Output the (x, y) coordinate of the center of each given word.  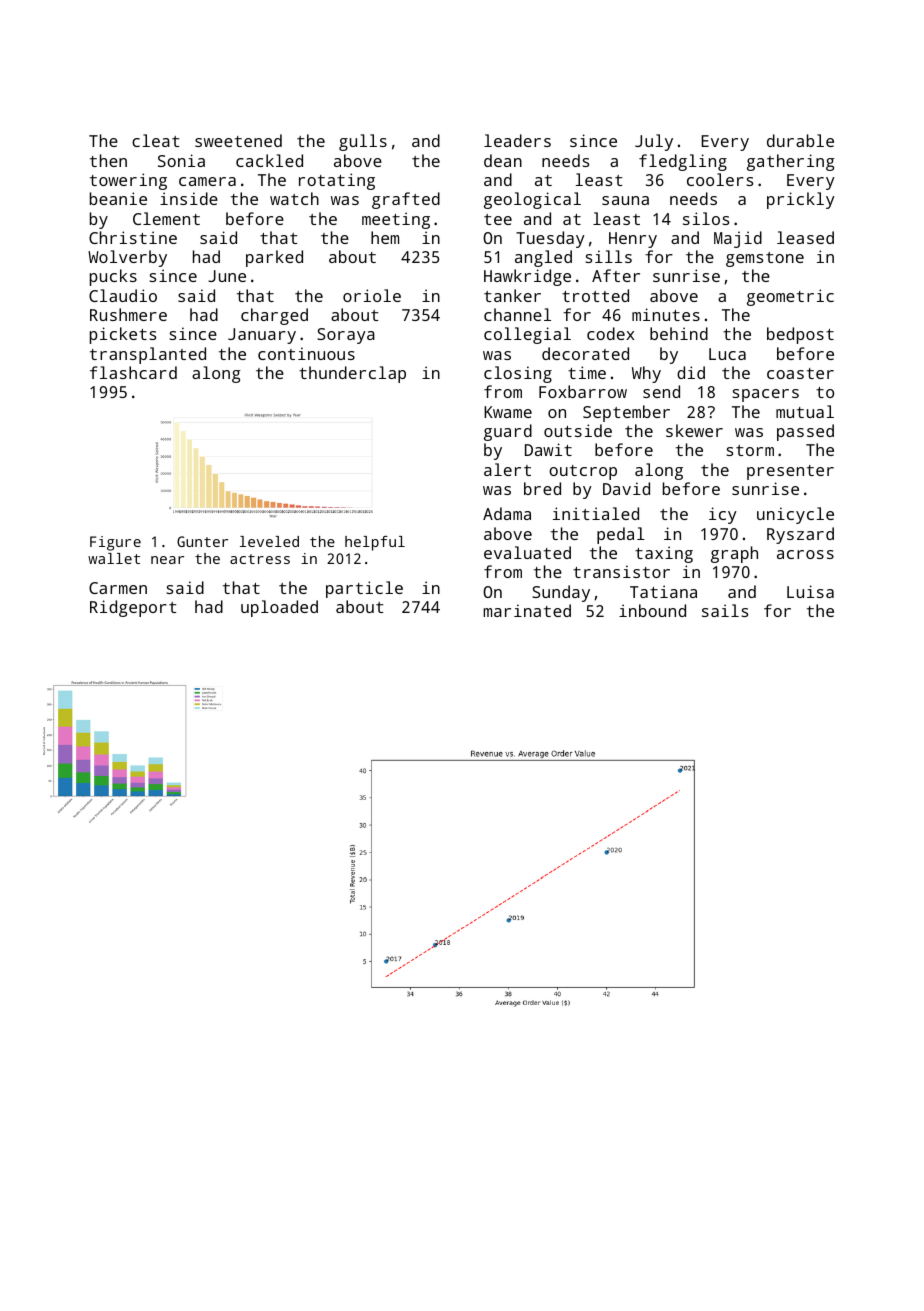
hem (385, 237)
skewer (694, 430)
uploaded (279, 608)
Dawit (548, 449)
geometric (790, 297)
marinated (527, 610)
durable (800, 140)
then (108, 160)
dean (503, 160)
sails (725, 610)
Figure (115, 543)
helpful (375, 543)
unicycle (795, 515)
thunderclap (352, 374)
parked (274, 258)
